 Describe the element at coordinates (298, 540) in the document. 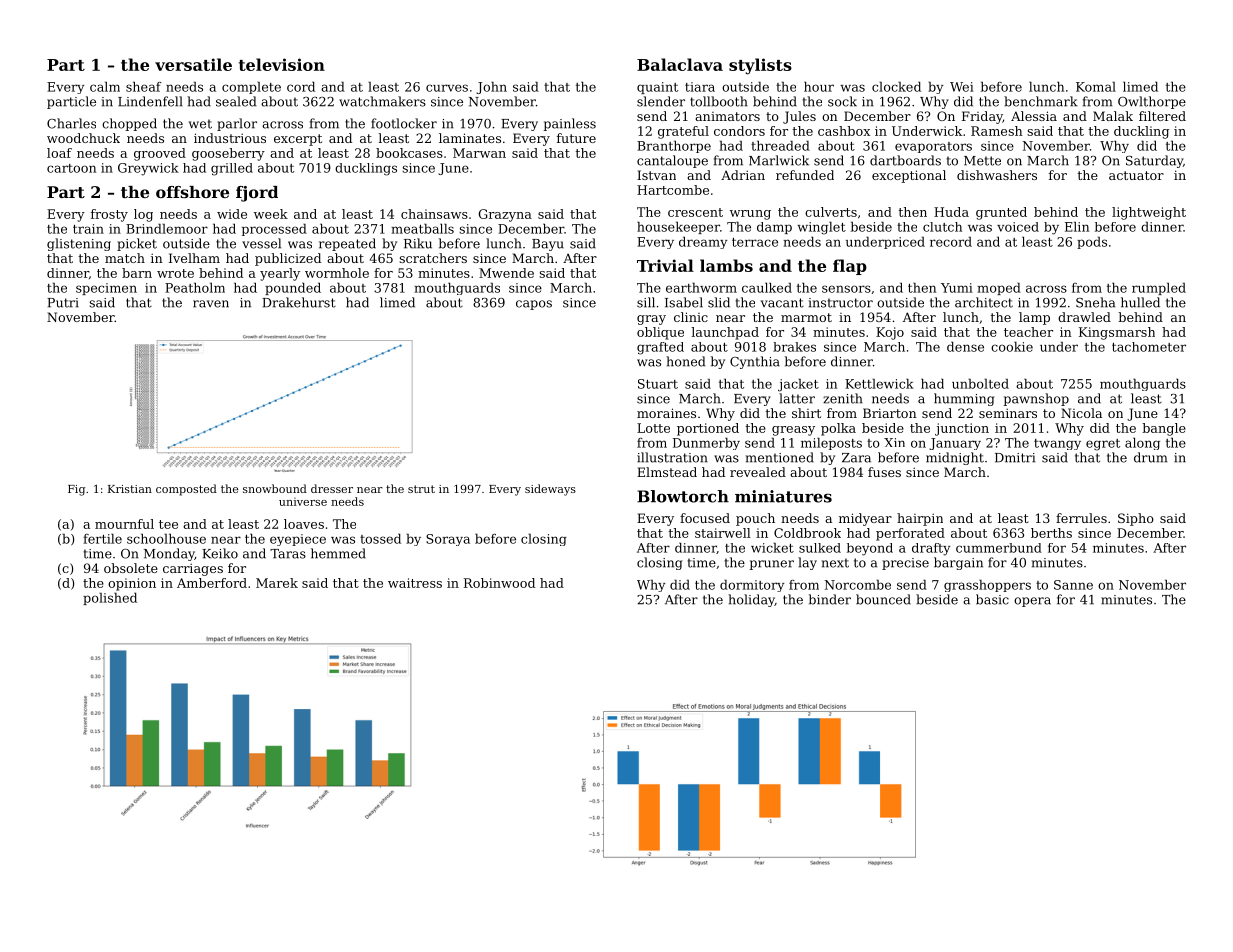

I see `eyepiece` at that location.
